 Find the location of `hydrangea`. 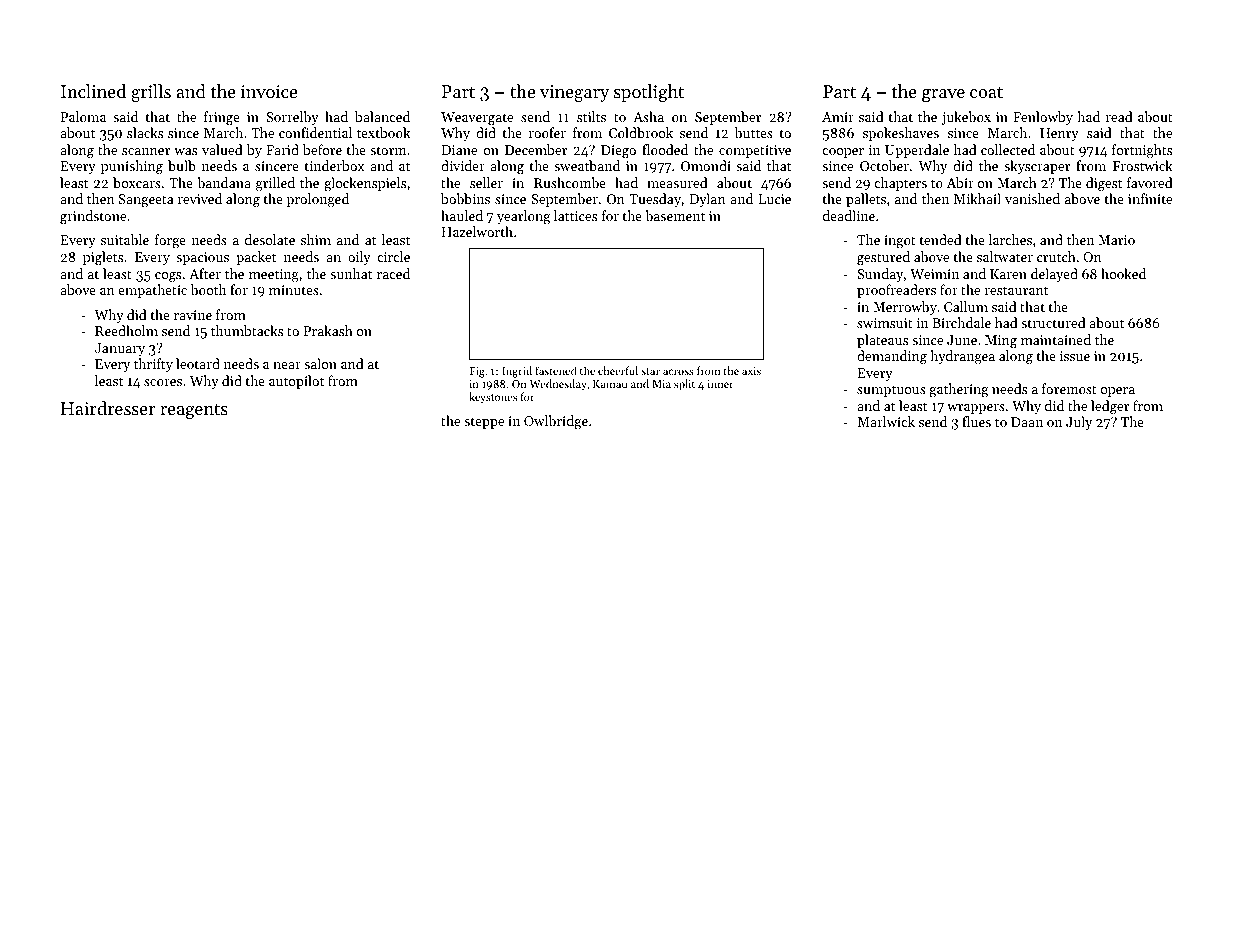

hydrangea is located at coordinates (962, 357).
